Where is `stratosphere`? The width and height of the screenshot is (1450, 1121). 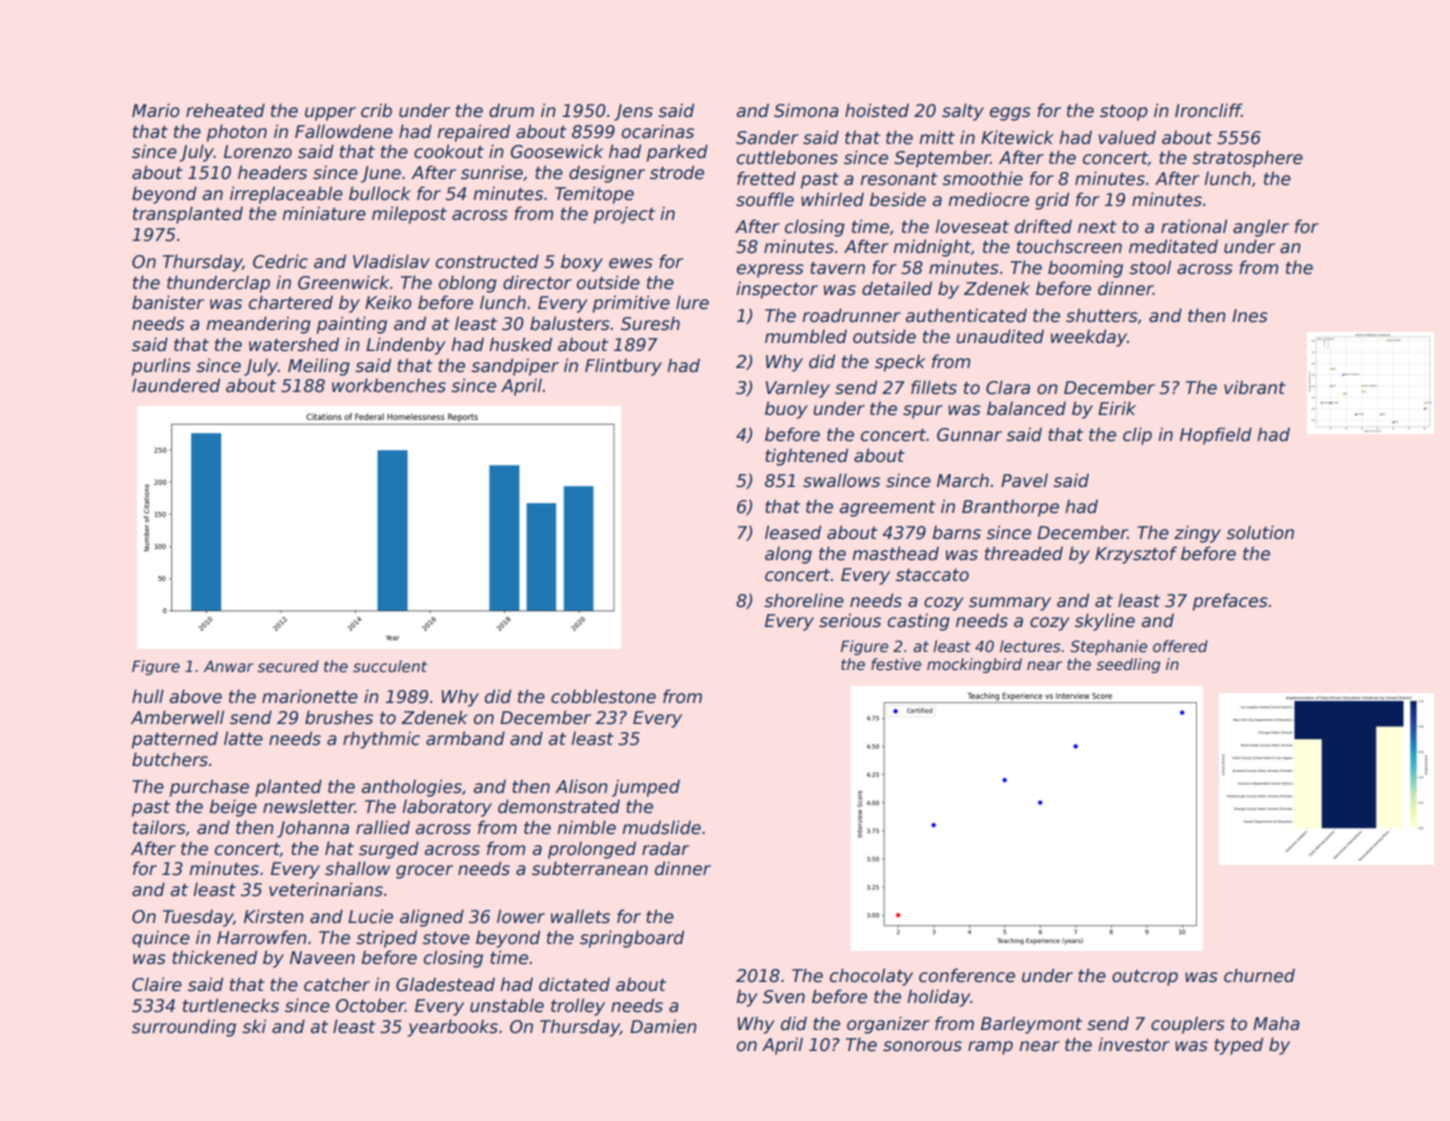
stratosphere is located at coordinates (1247, 159).
